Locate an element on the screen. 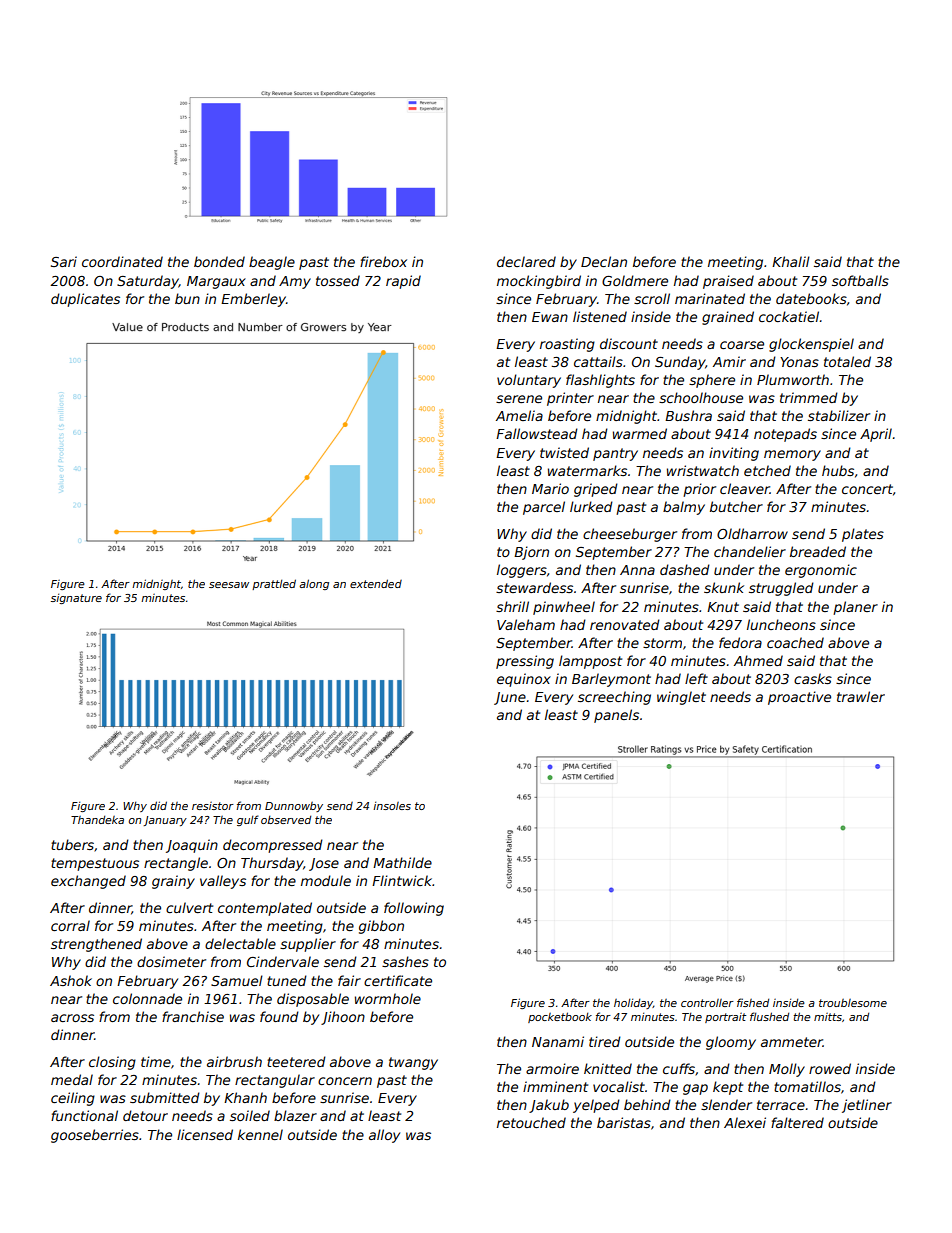 This screenshot has width=952, height=1233. extended is located at coordinates (376, 583).
